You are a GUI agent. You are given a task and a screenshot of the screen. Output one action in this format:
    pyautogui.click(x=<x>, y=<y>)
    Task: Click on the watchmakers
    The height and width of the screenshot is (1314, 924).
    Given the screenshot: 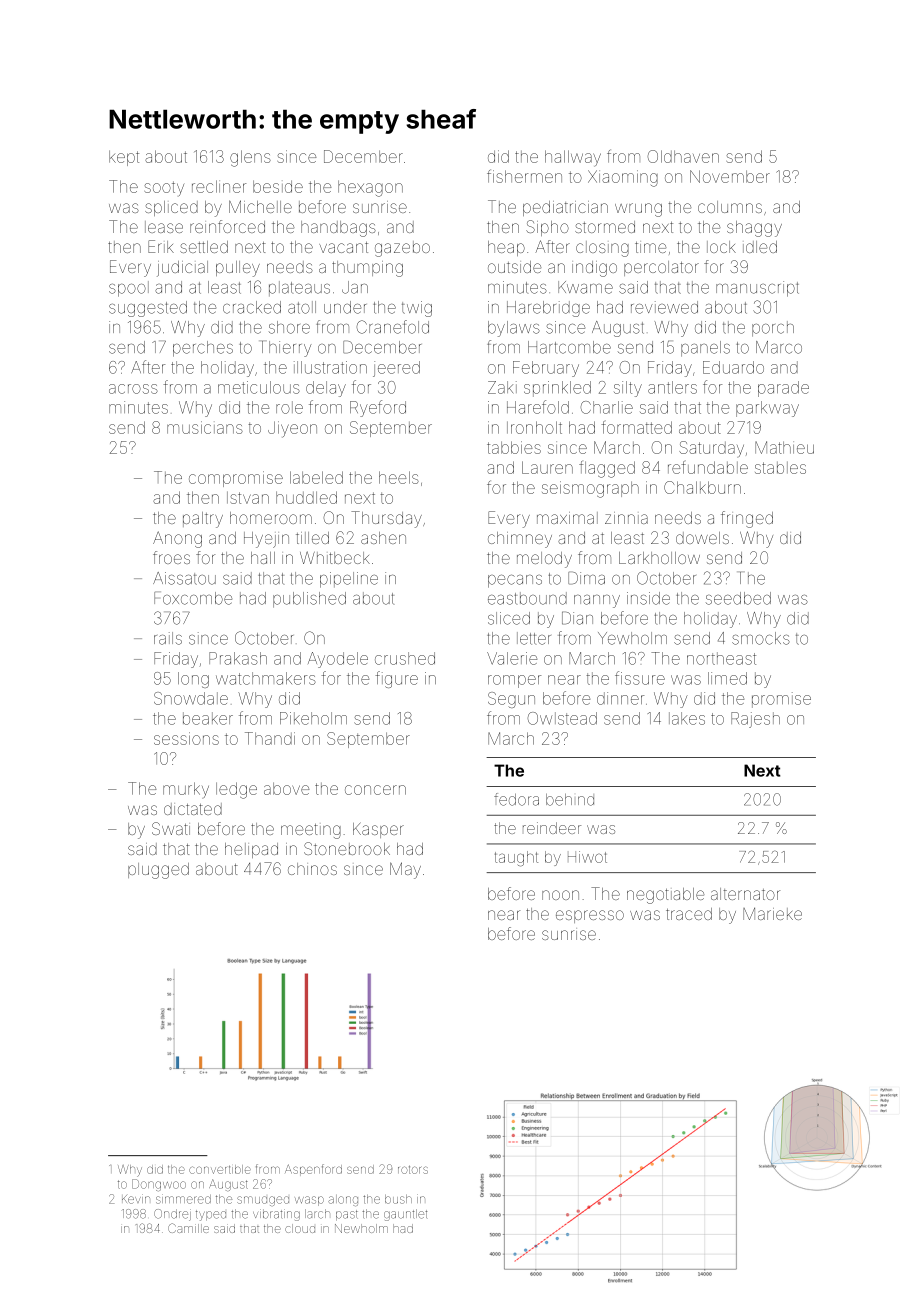 What is the action you would take?
    pyautogui.click(x=266, y=678)
